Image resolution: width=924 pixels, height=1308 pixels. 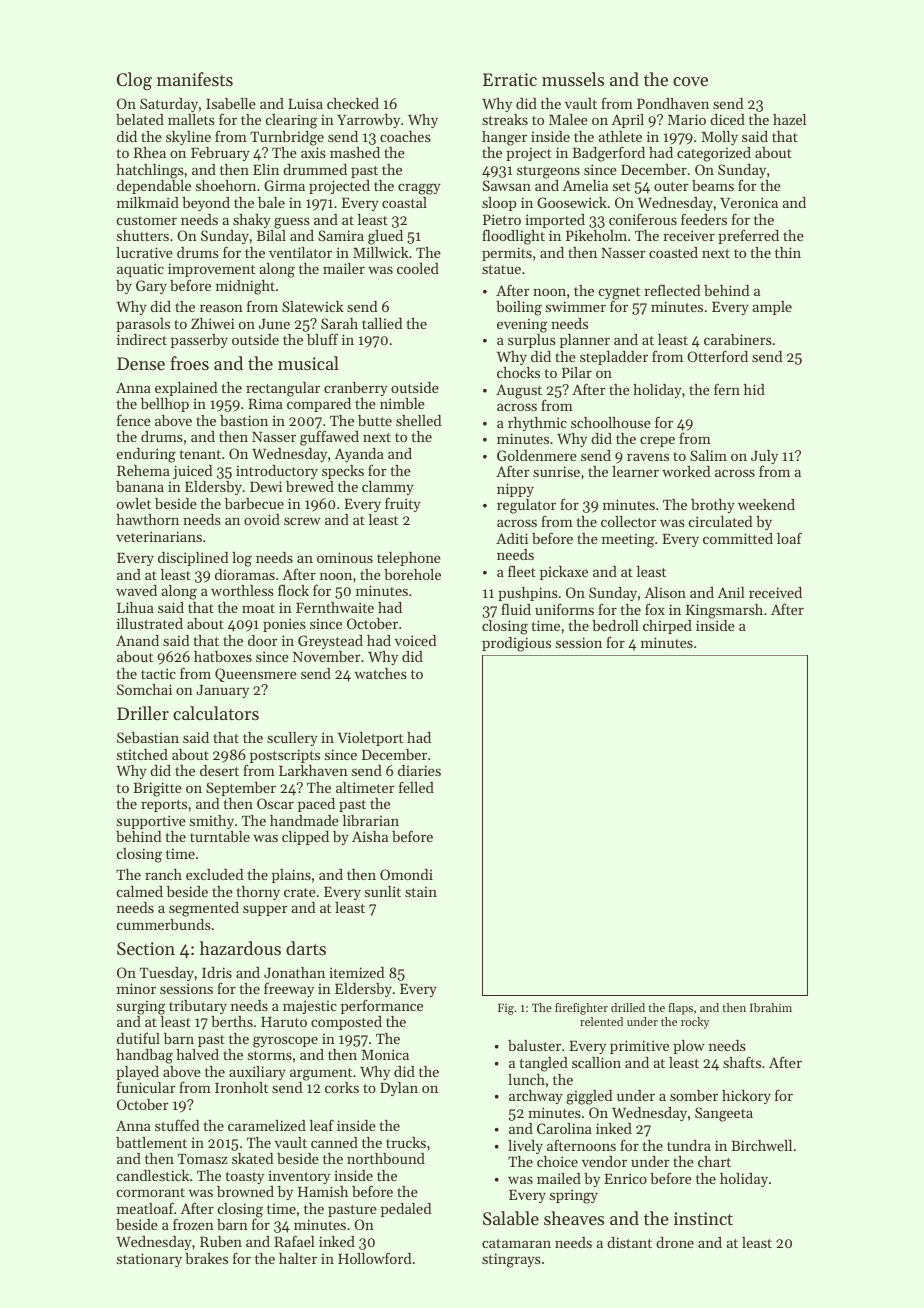 What do you see at coordinates (370, 739) in the screenshot?
I see `Violetport` at bounding box center [370, 739].
